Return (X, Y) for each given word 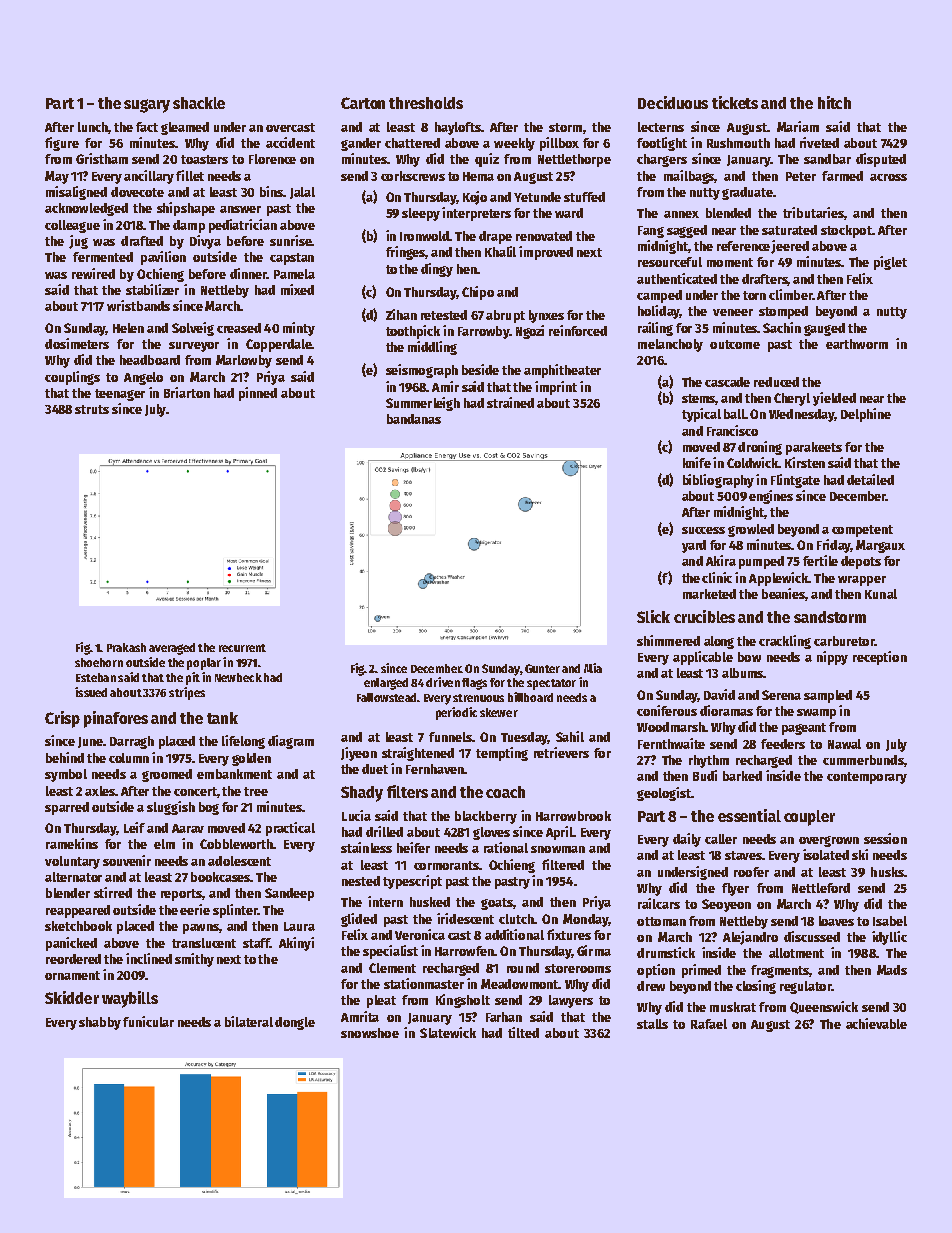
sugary (147, 106)
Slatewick (448, 1032)
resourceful (670, 262)
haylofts (458, 128)
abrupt (505, 316)
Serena (781, 695)
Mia (593, 668)
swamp (816, 714)
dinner (248, 273)
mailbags (689, 177)
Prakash (126, 647)
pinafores (116, 719)
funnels (450, 737)
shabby (100, 1023)
